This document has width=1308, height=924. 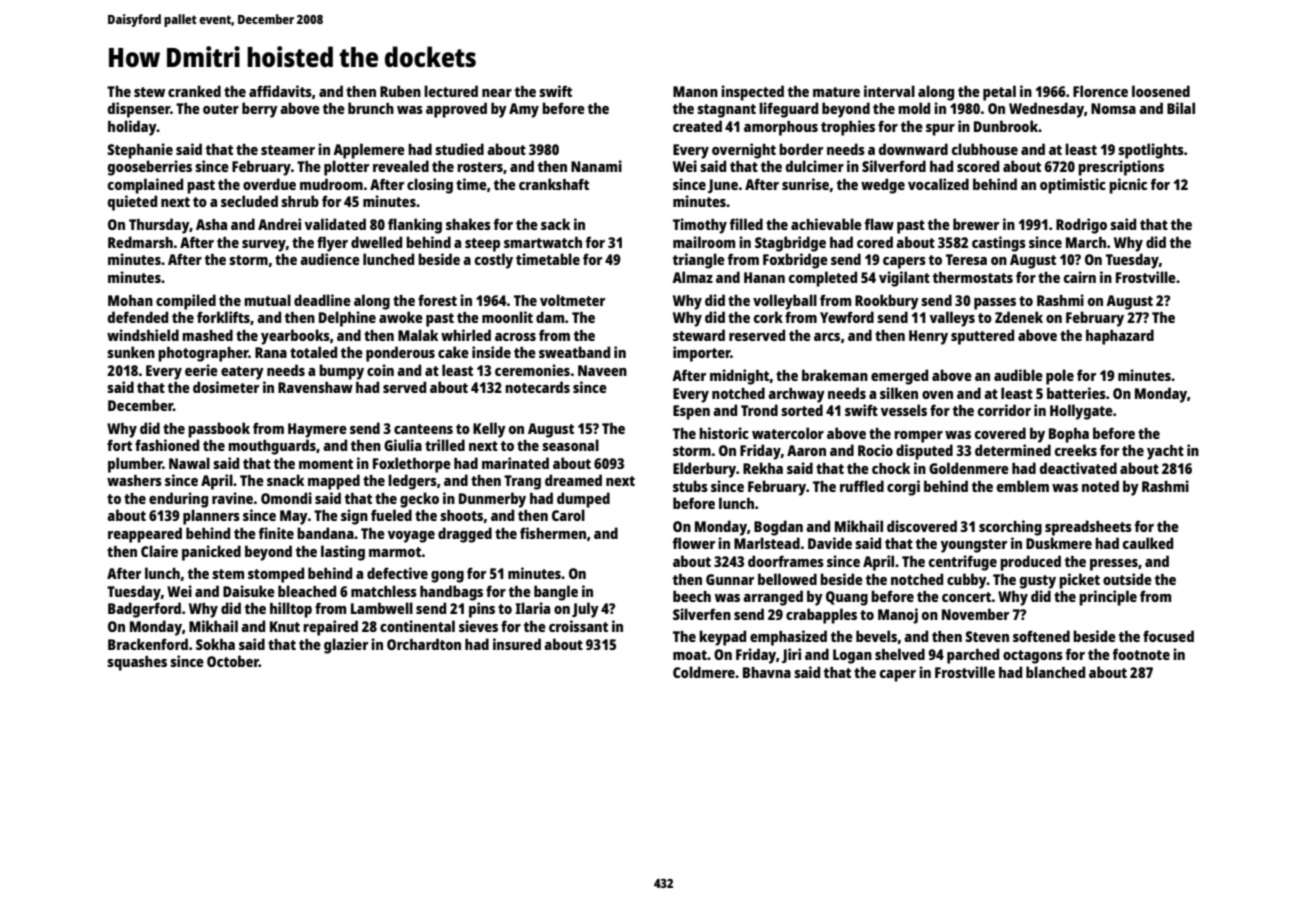 I want to click on Applemere, so click(x=369, y=151).
